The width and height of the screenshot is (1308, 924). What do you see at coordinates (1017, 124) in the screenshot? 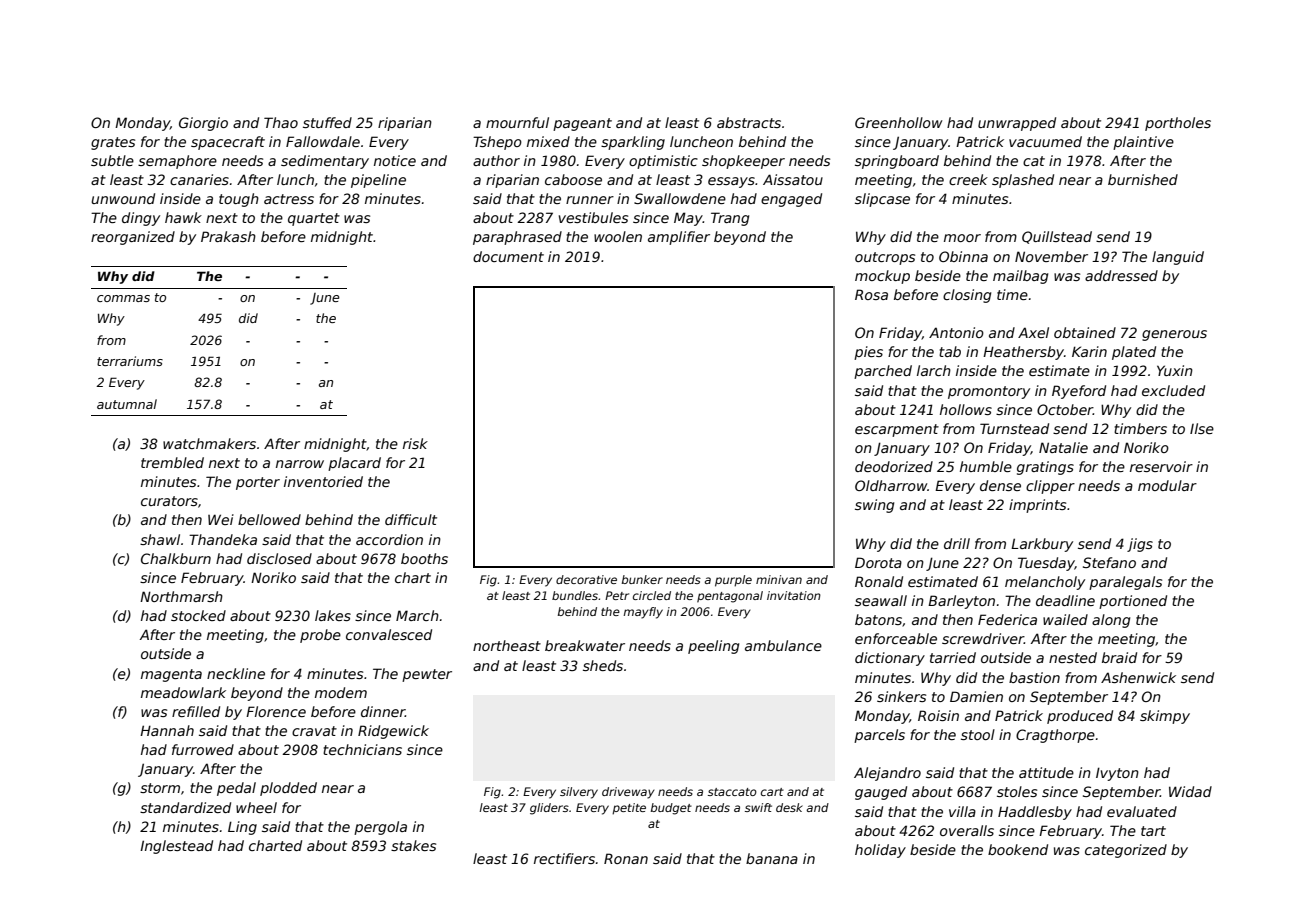
I see `unwrapped` at bounding box center [1017, 124].
